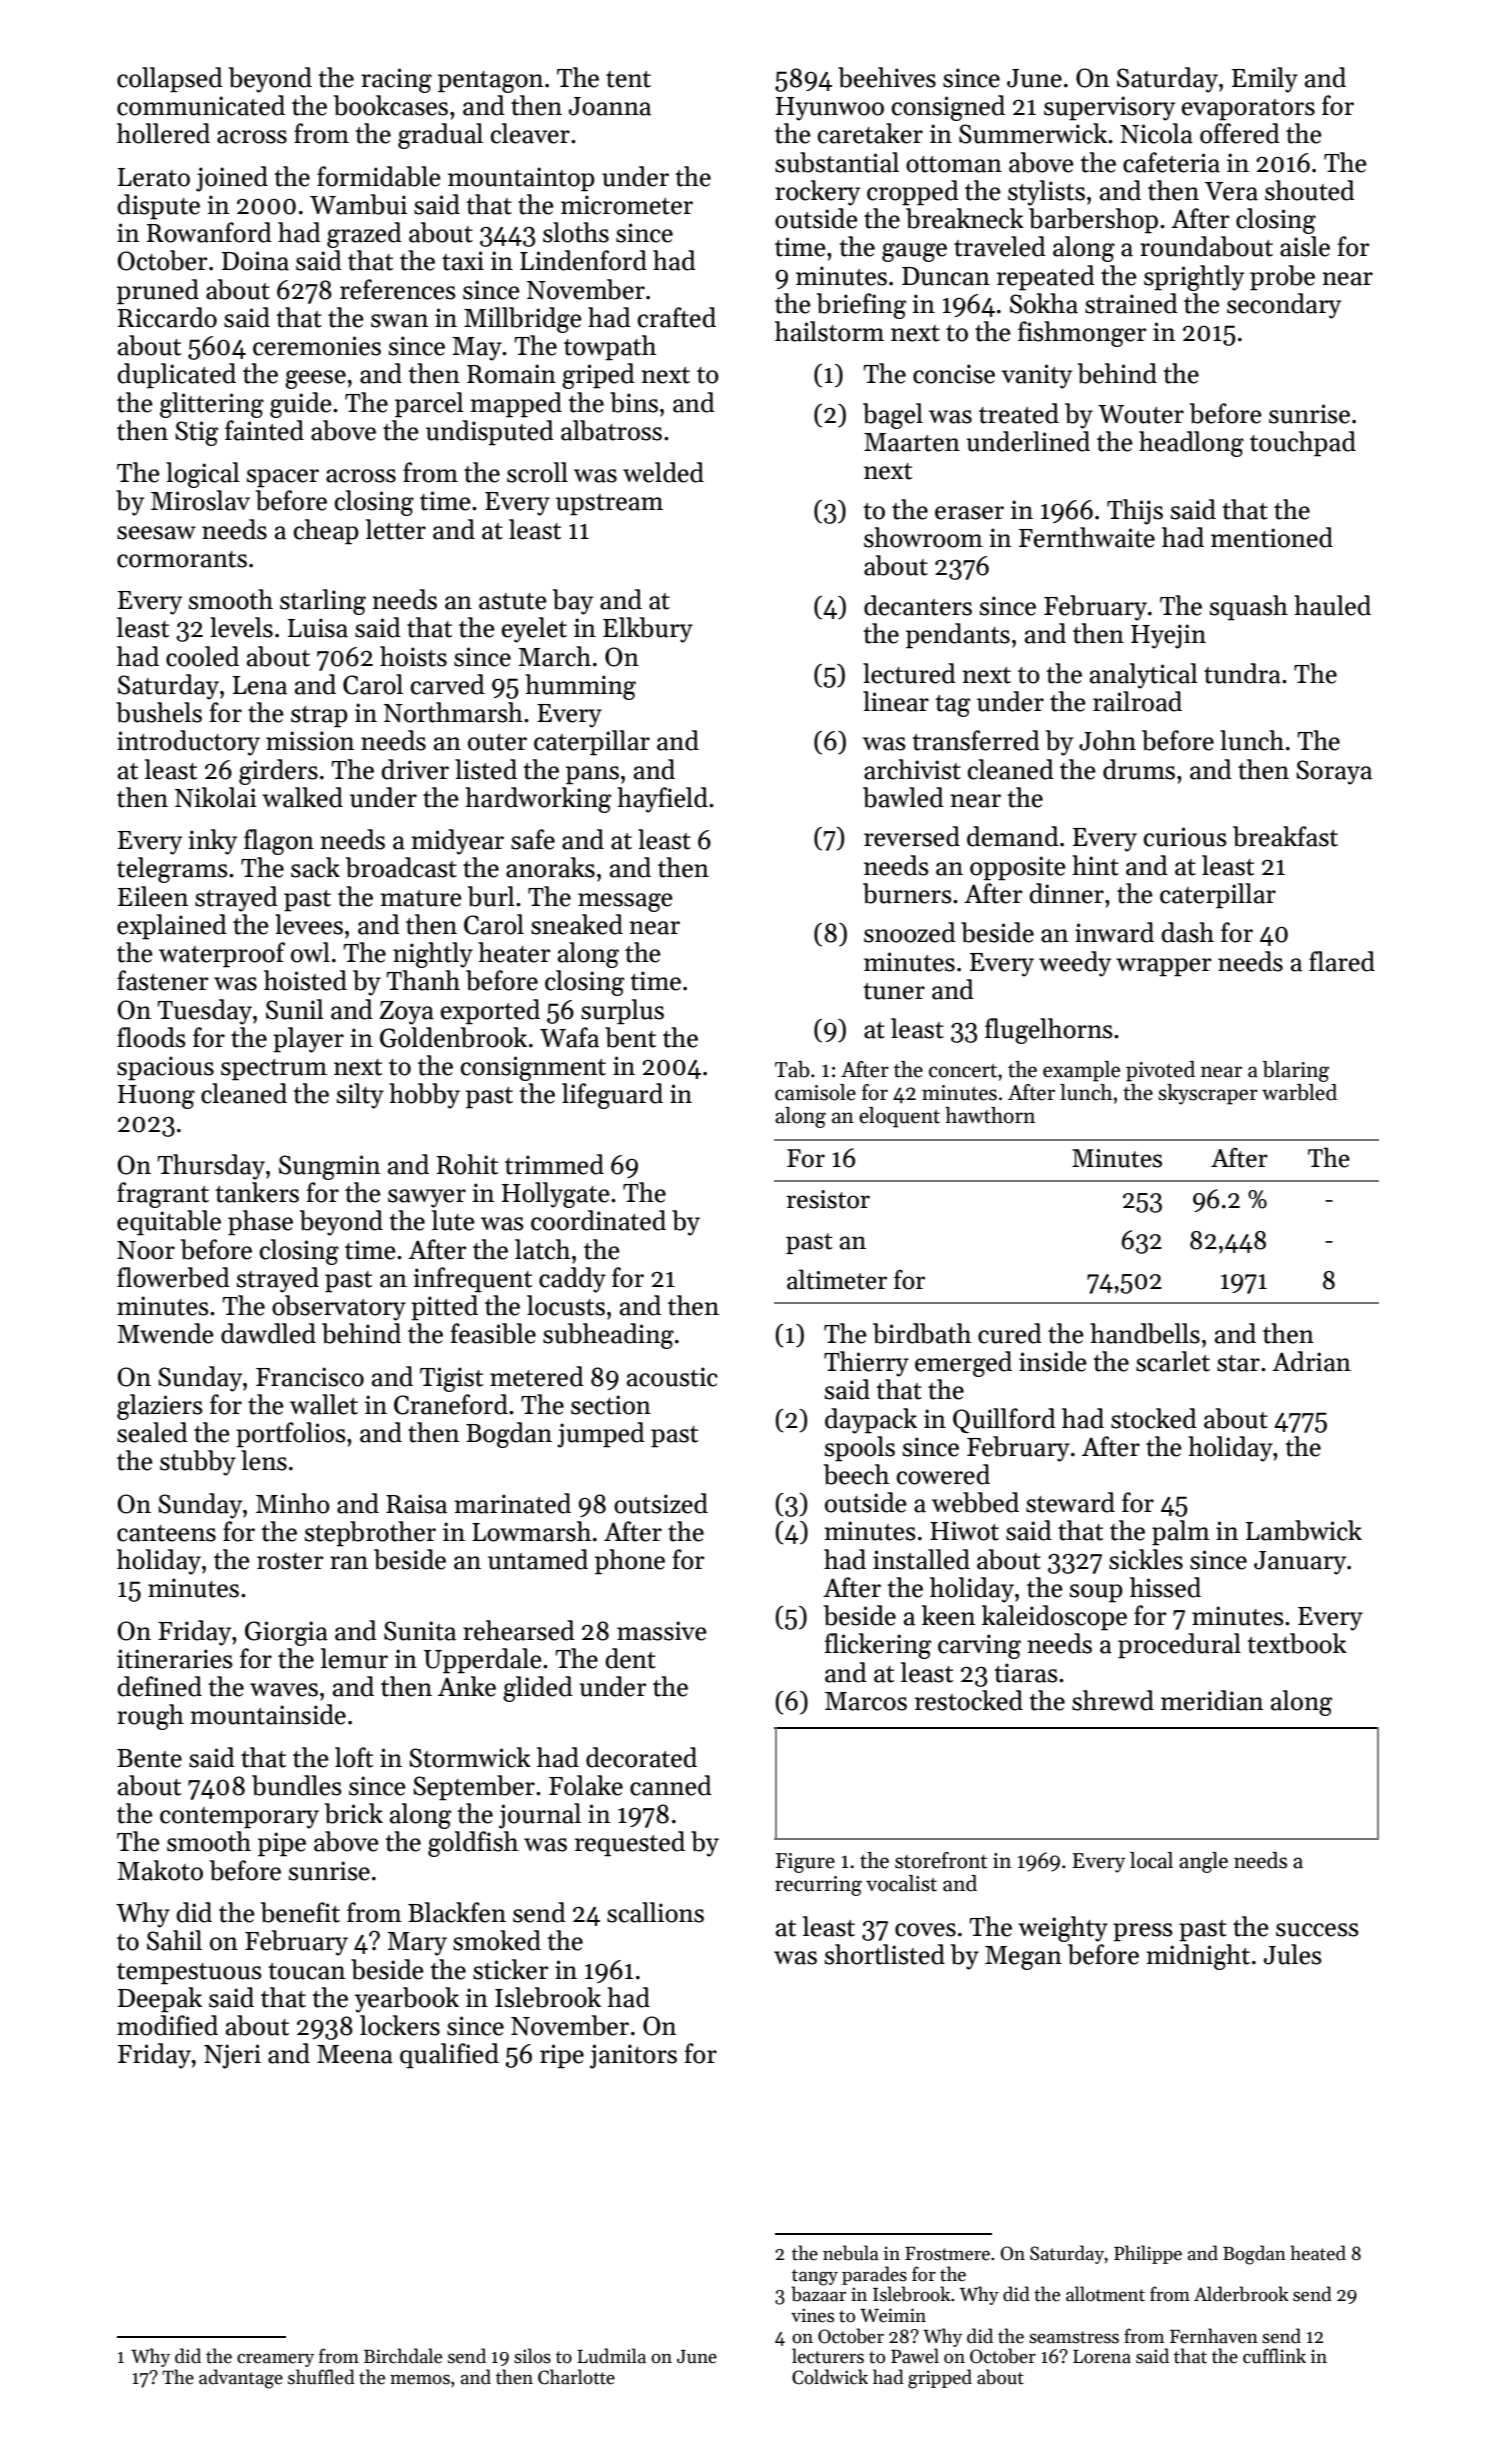  I want to click on scallions, so click(655, 1912).
